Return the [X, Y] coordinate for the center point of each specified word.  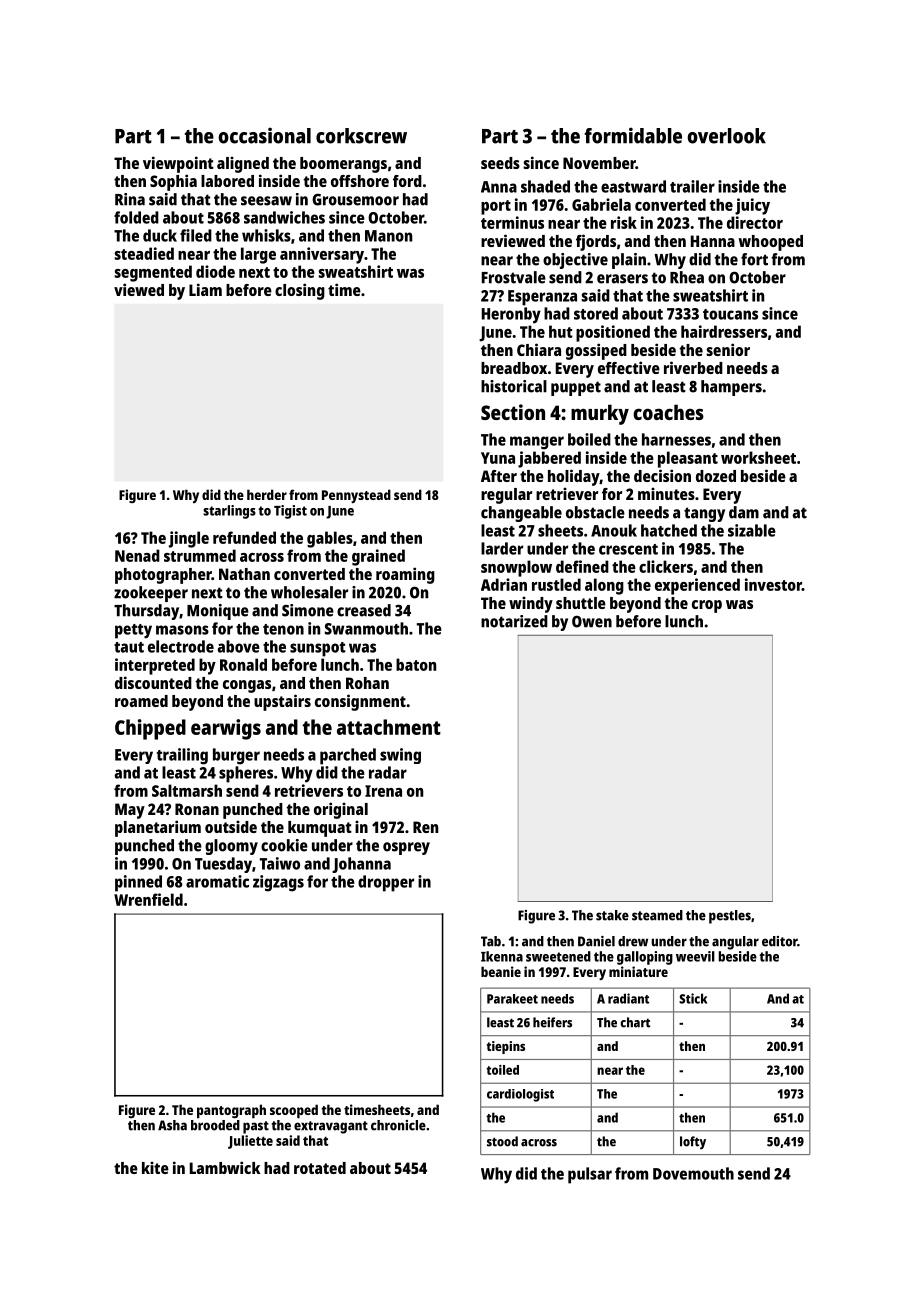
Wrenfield [148, 899]
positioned [613, 333]
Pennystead [356, 496]
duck [160, 235]
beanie [501, 971]
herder [267, 494]
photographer [163, 576]
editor [780, 941]
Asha [172, 1125]
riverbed [693, 367]
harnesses [676, 439]
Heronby [511, 315]
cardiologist [520, 1095]
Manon [388, 236]
